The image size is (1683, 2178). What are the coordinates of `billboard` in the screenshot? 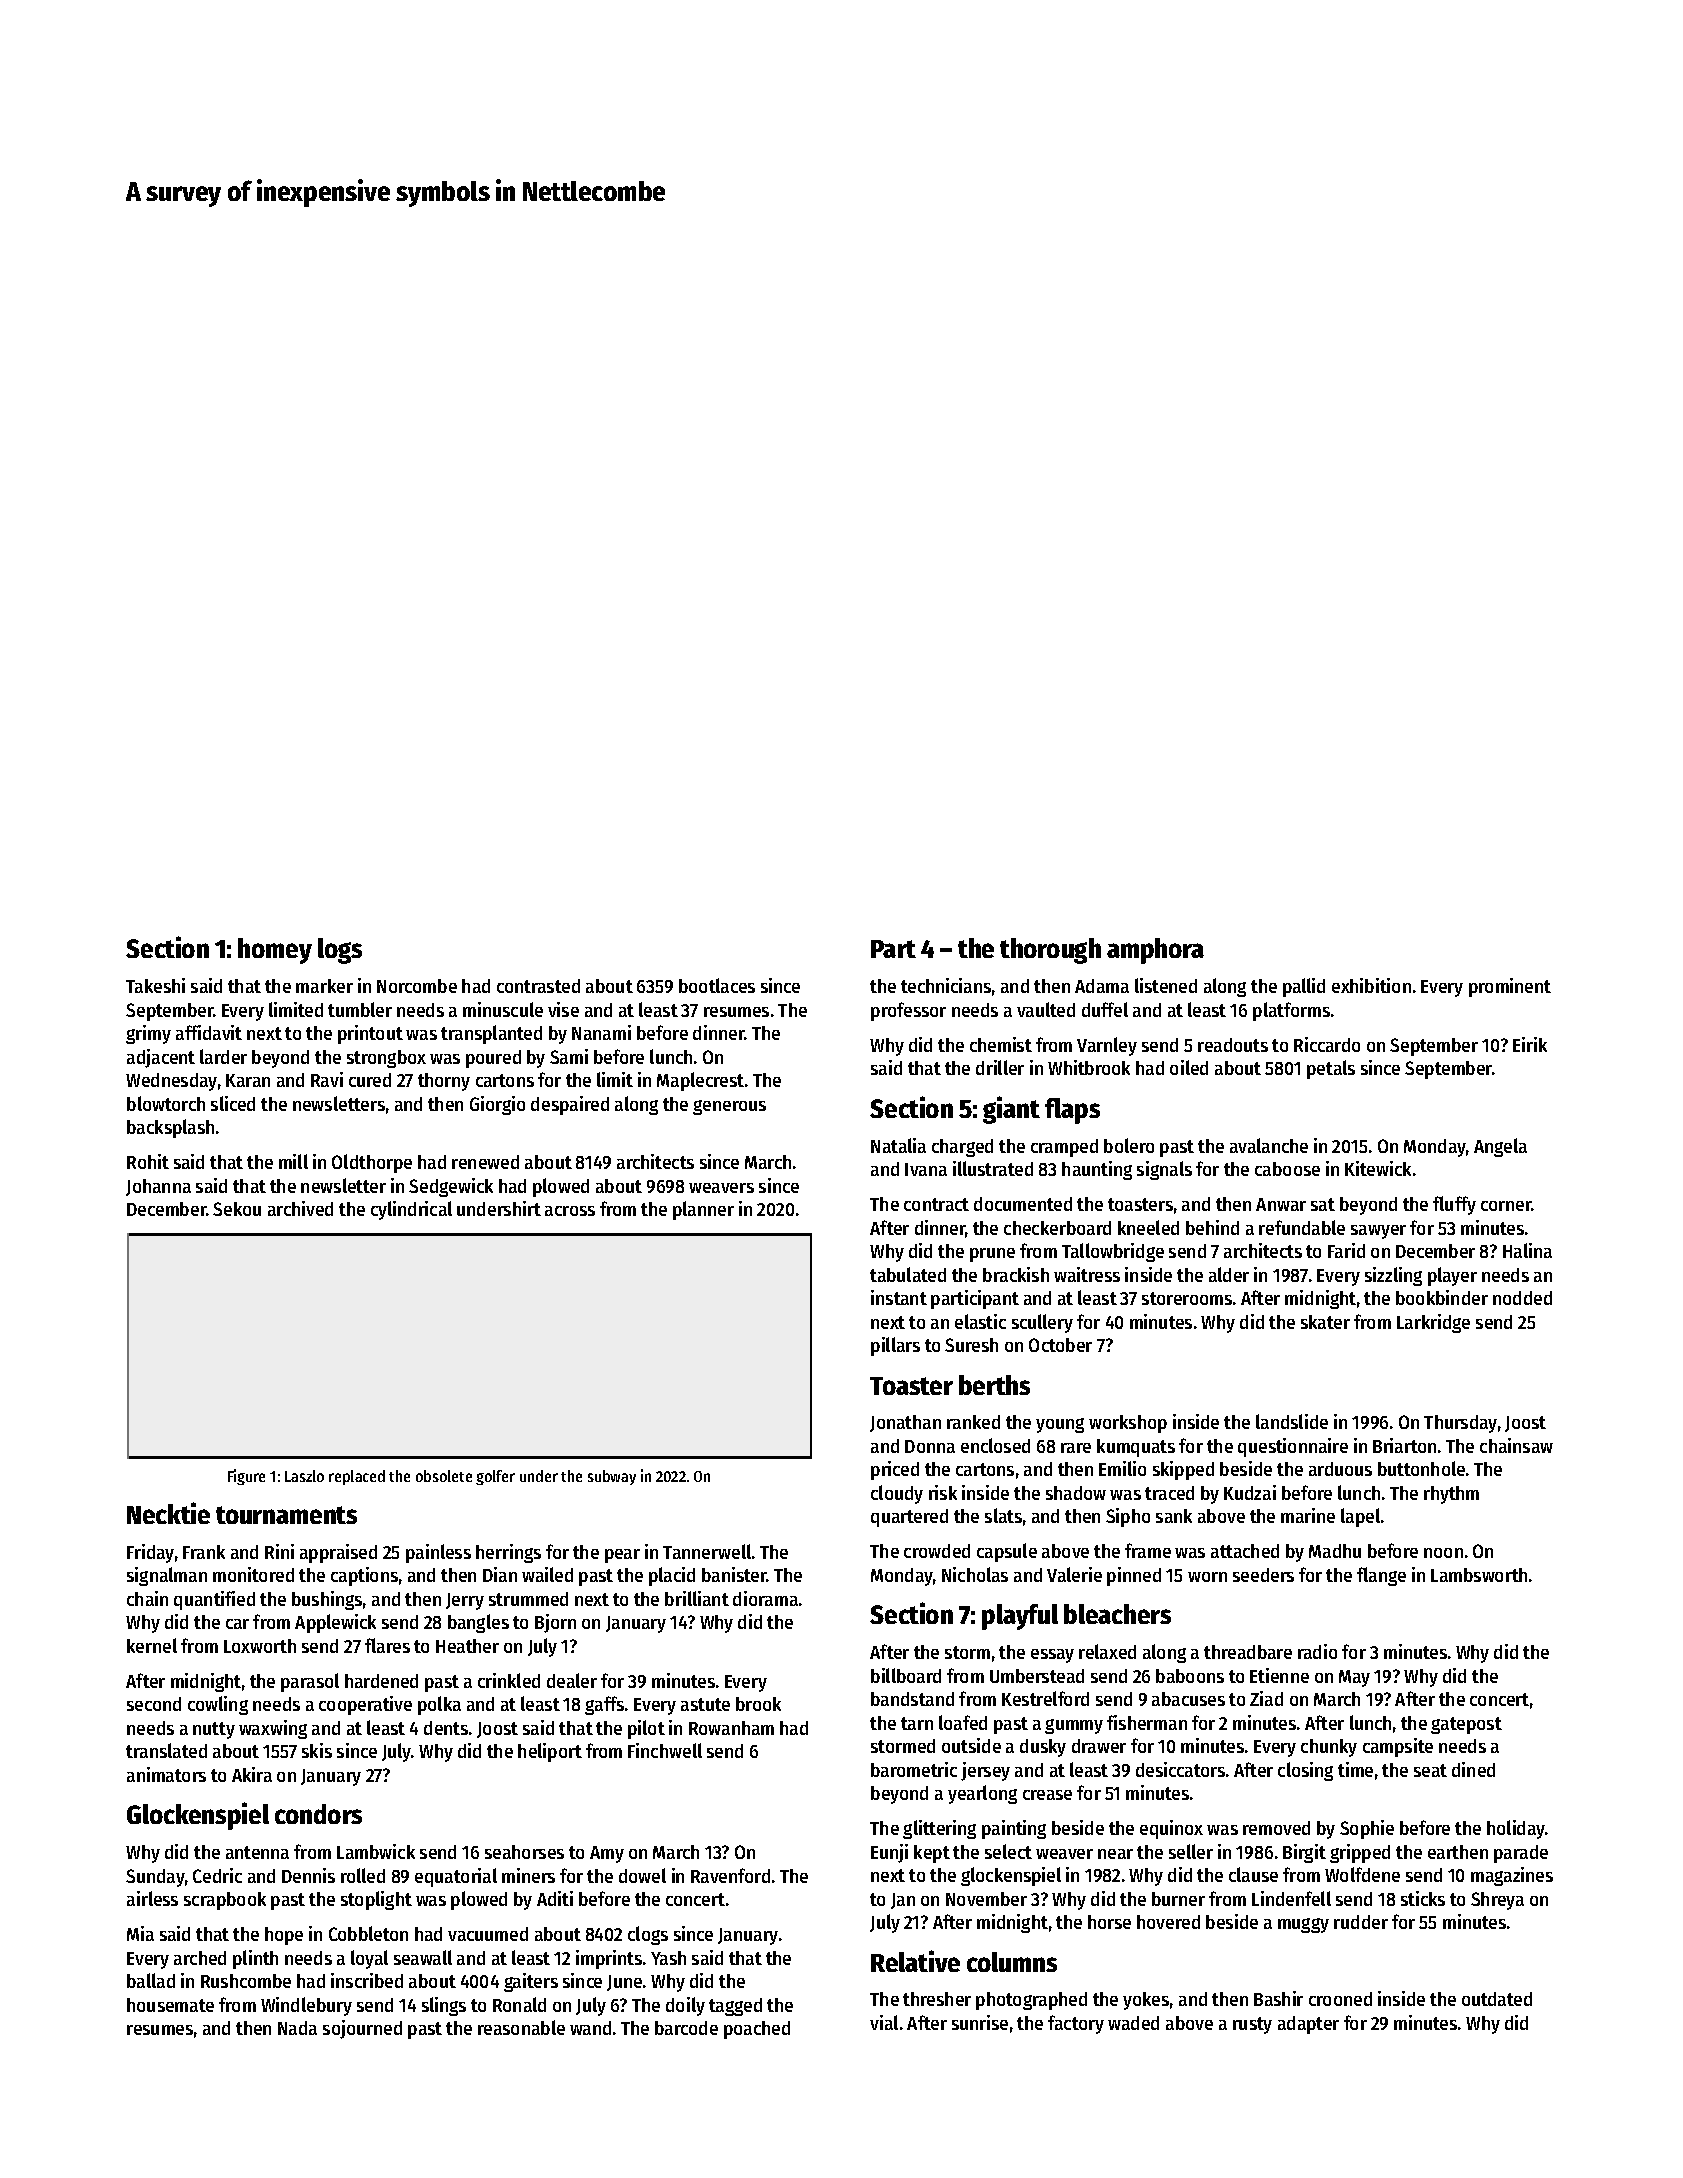 It's located at (906, 1675).
